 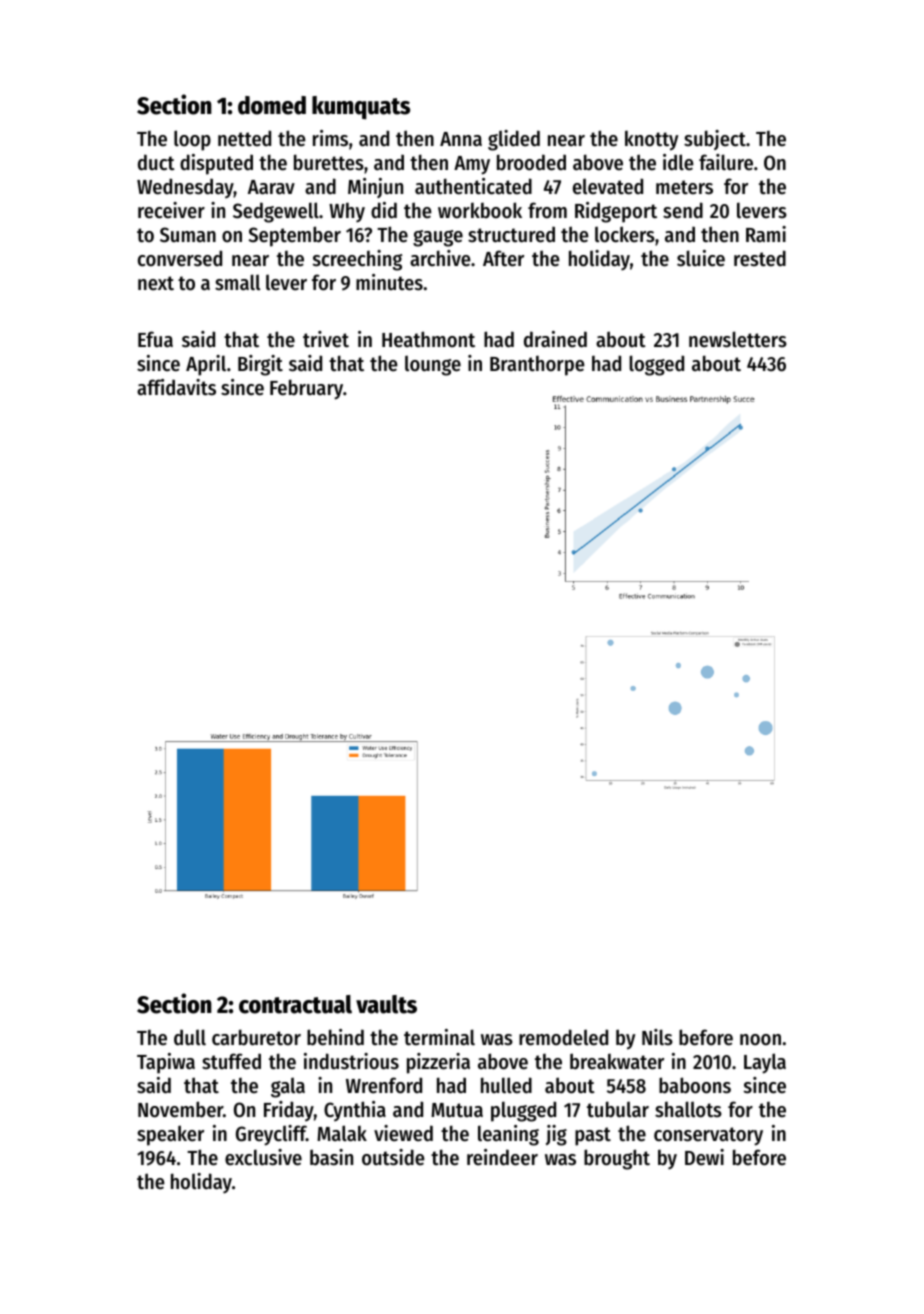 What do you see at coordinates (608, 186) in the screenshot?
I see `elevated` at bounding box center [608, 186].
